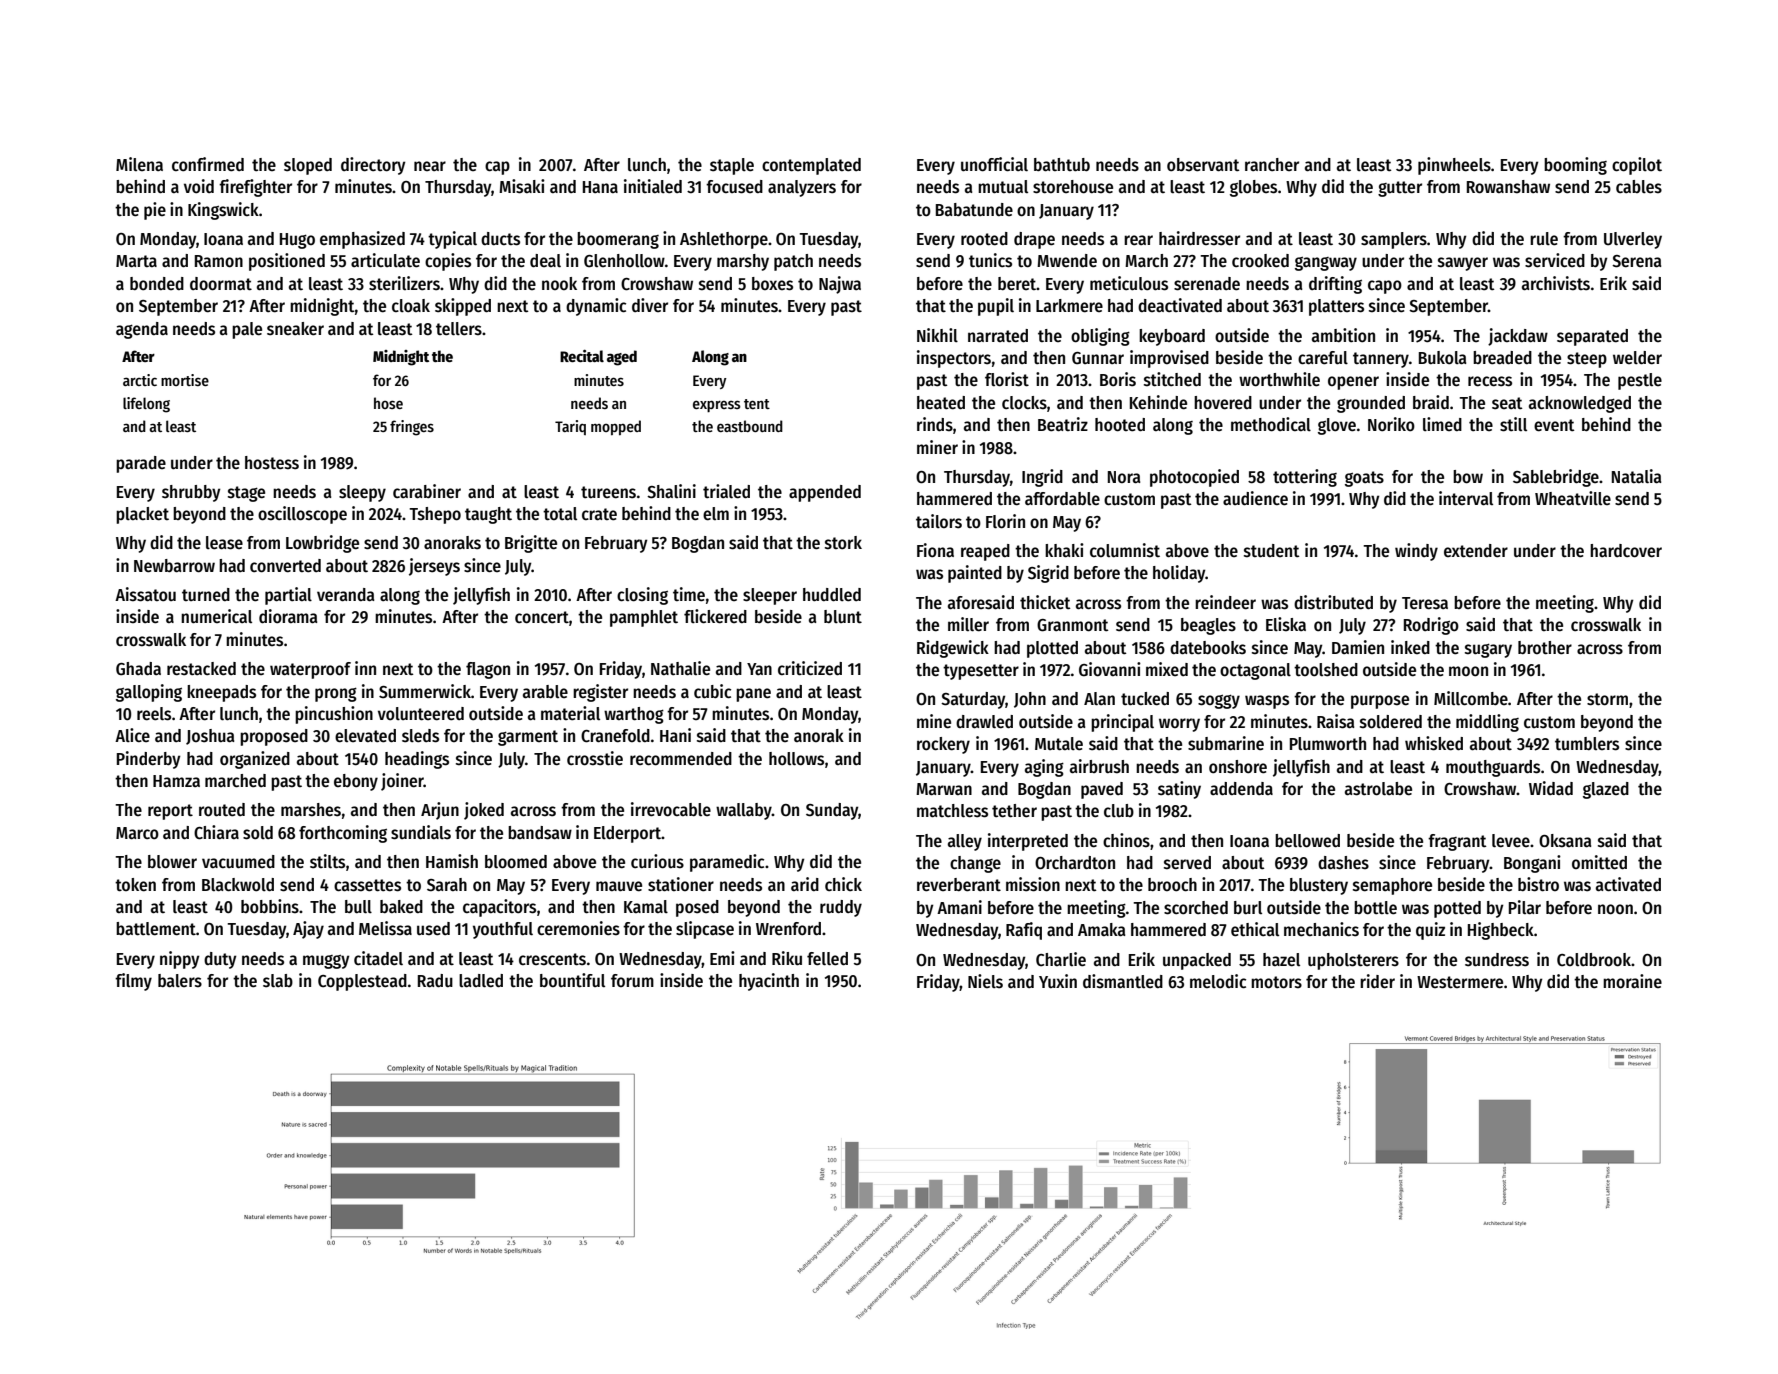 The height and width of the page is (1374, 1778). I want to click on Glenhollow, so click(624, 261).
